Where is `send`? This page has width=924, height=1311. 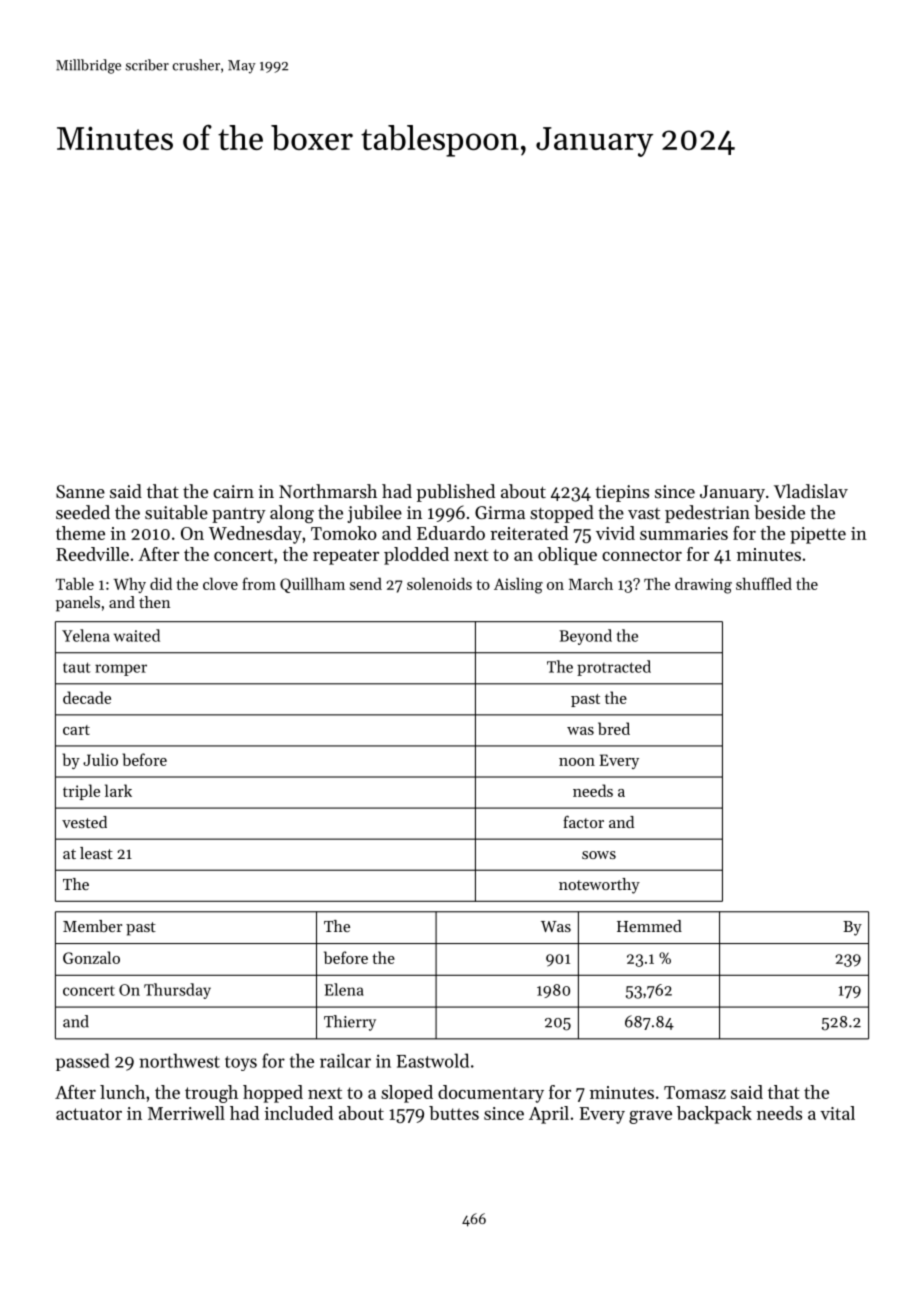
send is located at coordinates (366, 583).
